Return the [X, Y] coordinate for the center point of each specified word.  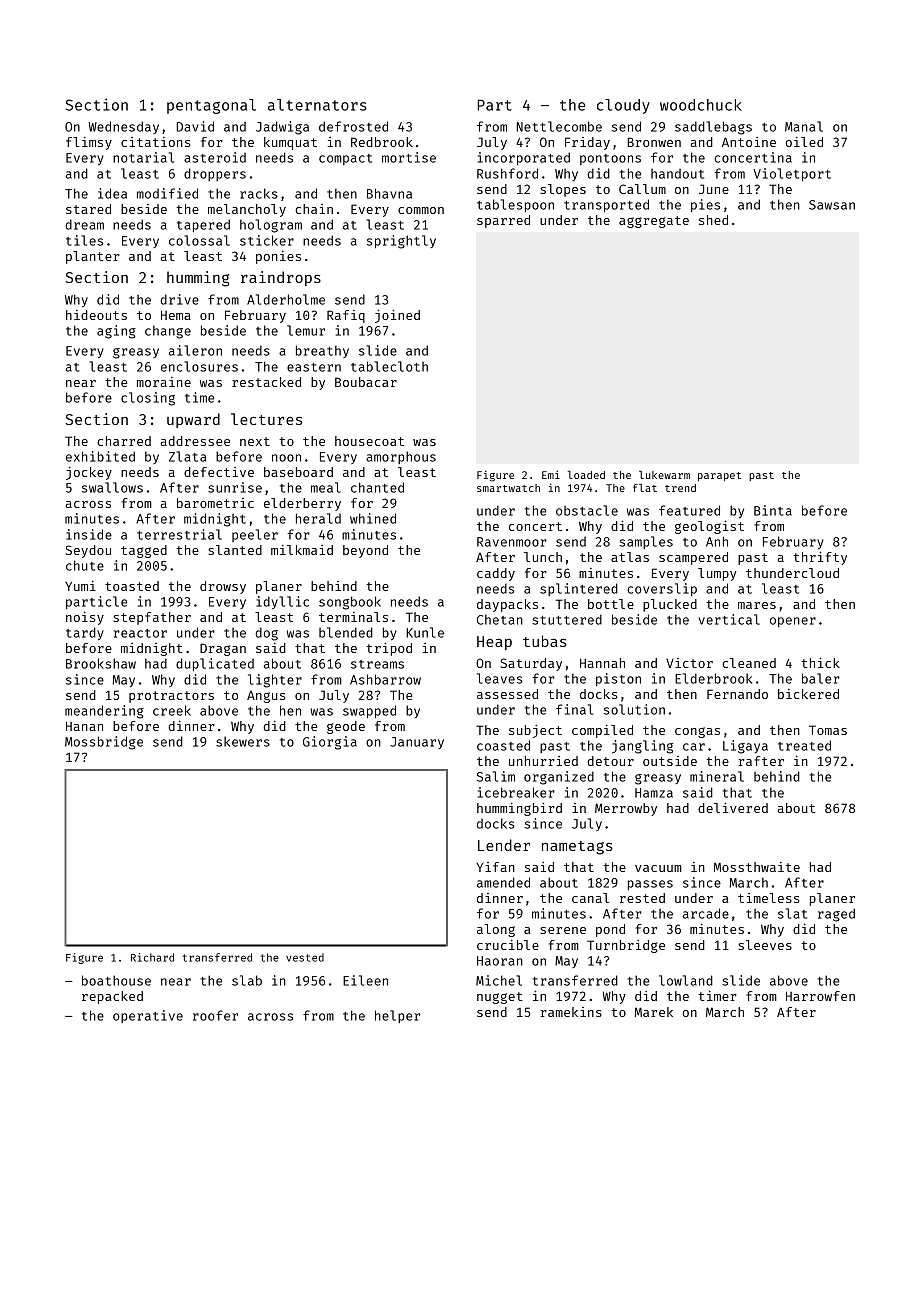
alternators [317, 105]
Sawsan [832, 205]
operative [148, 1016]
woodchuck [701, 105]
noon [286, 458]
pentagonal [211, 106]
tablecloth [389, 366]
